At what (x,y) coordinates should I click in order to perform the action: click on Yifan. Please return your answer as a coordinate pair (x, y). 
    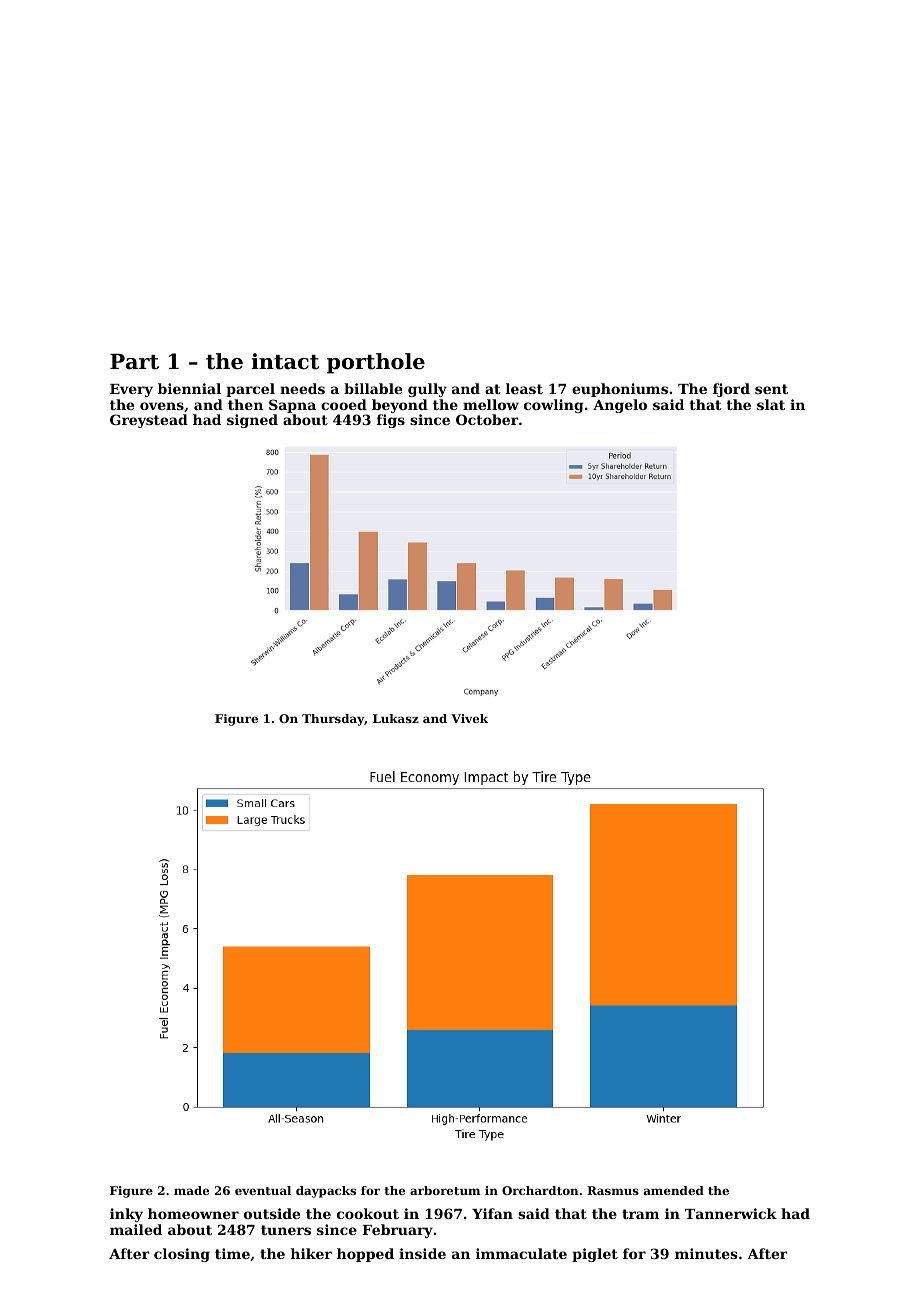
    Looking at the image, I should click on (492, 1213).
